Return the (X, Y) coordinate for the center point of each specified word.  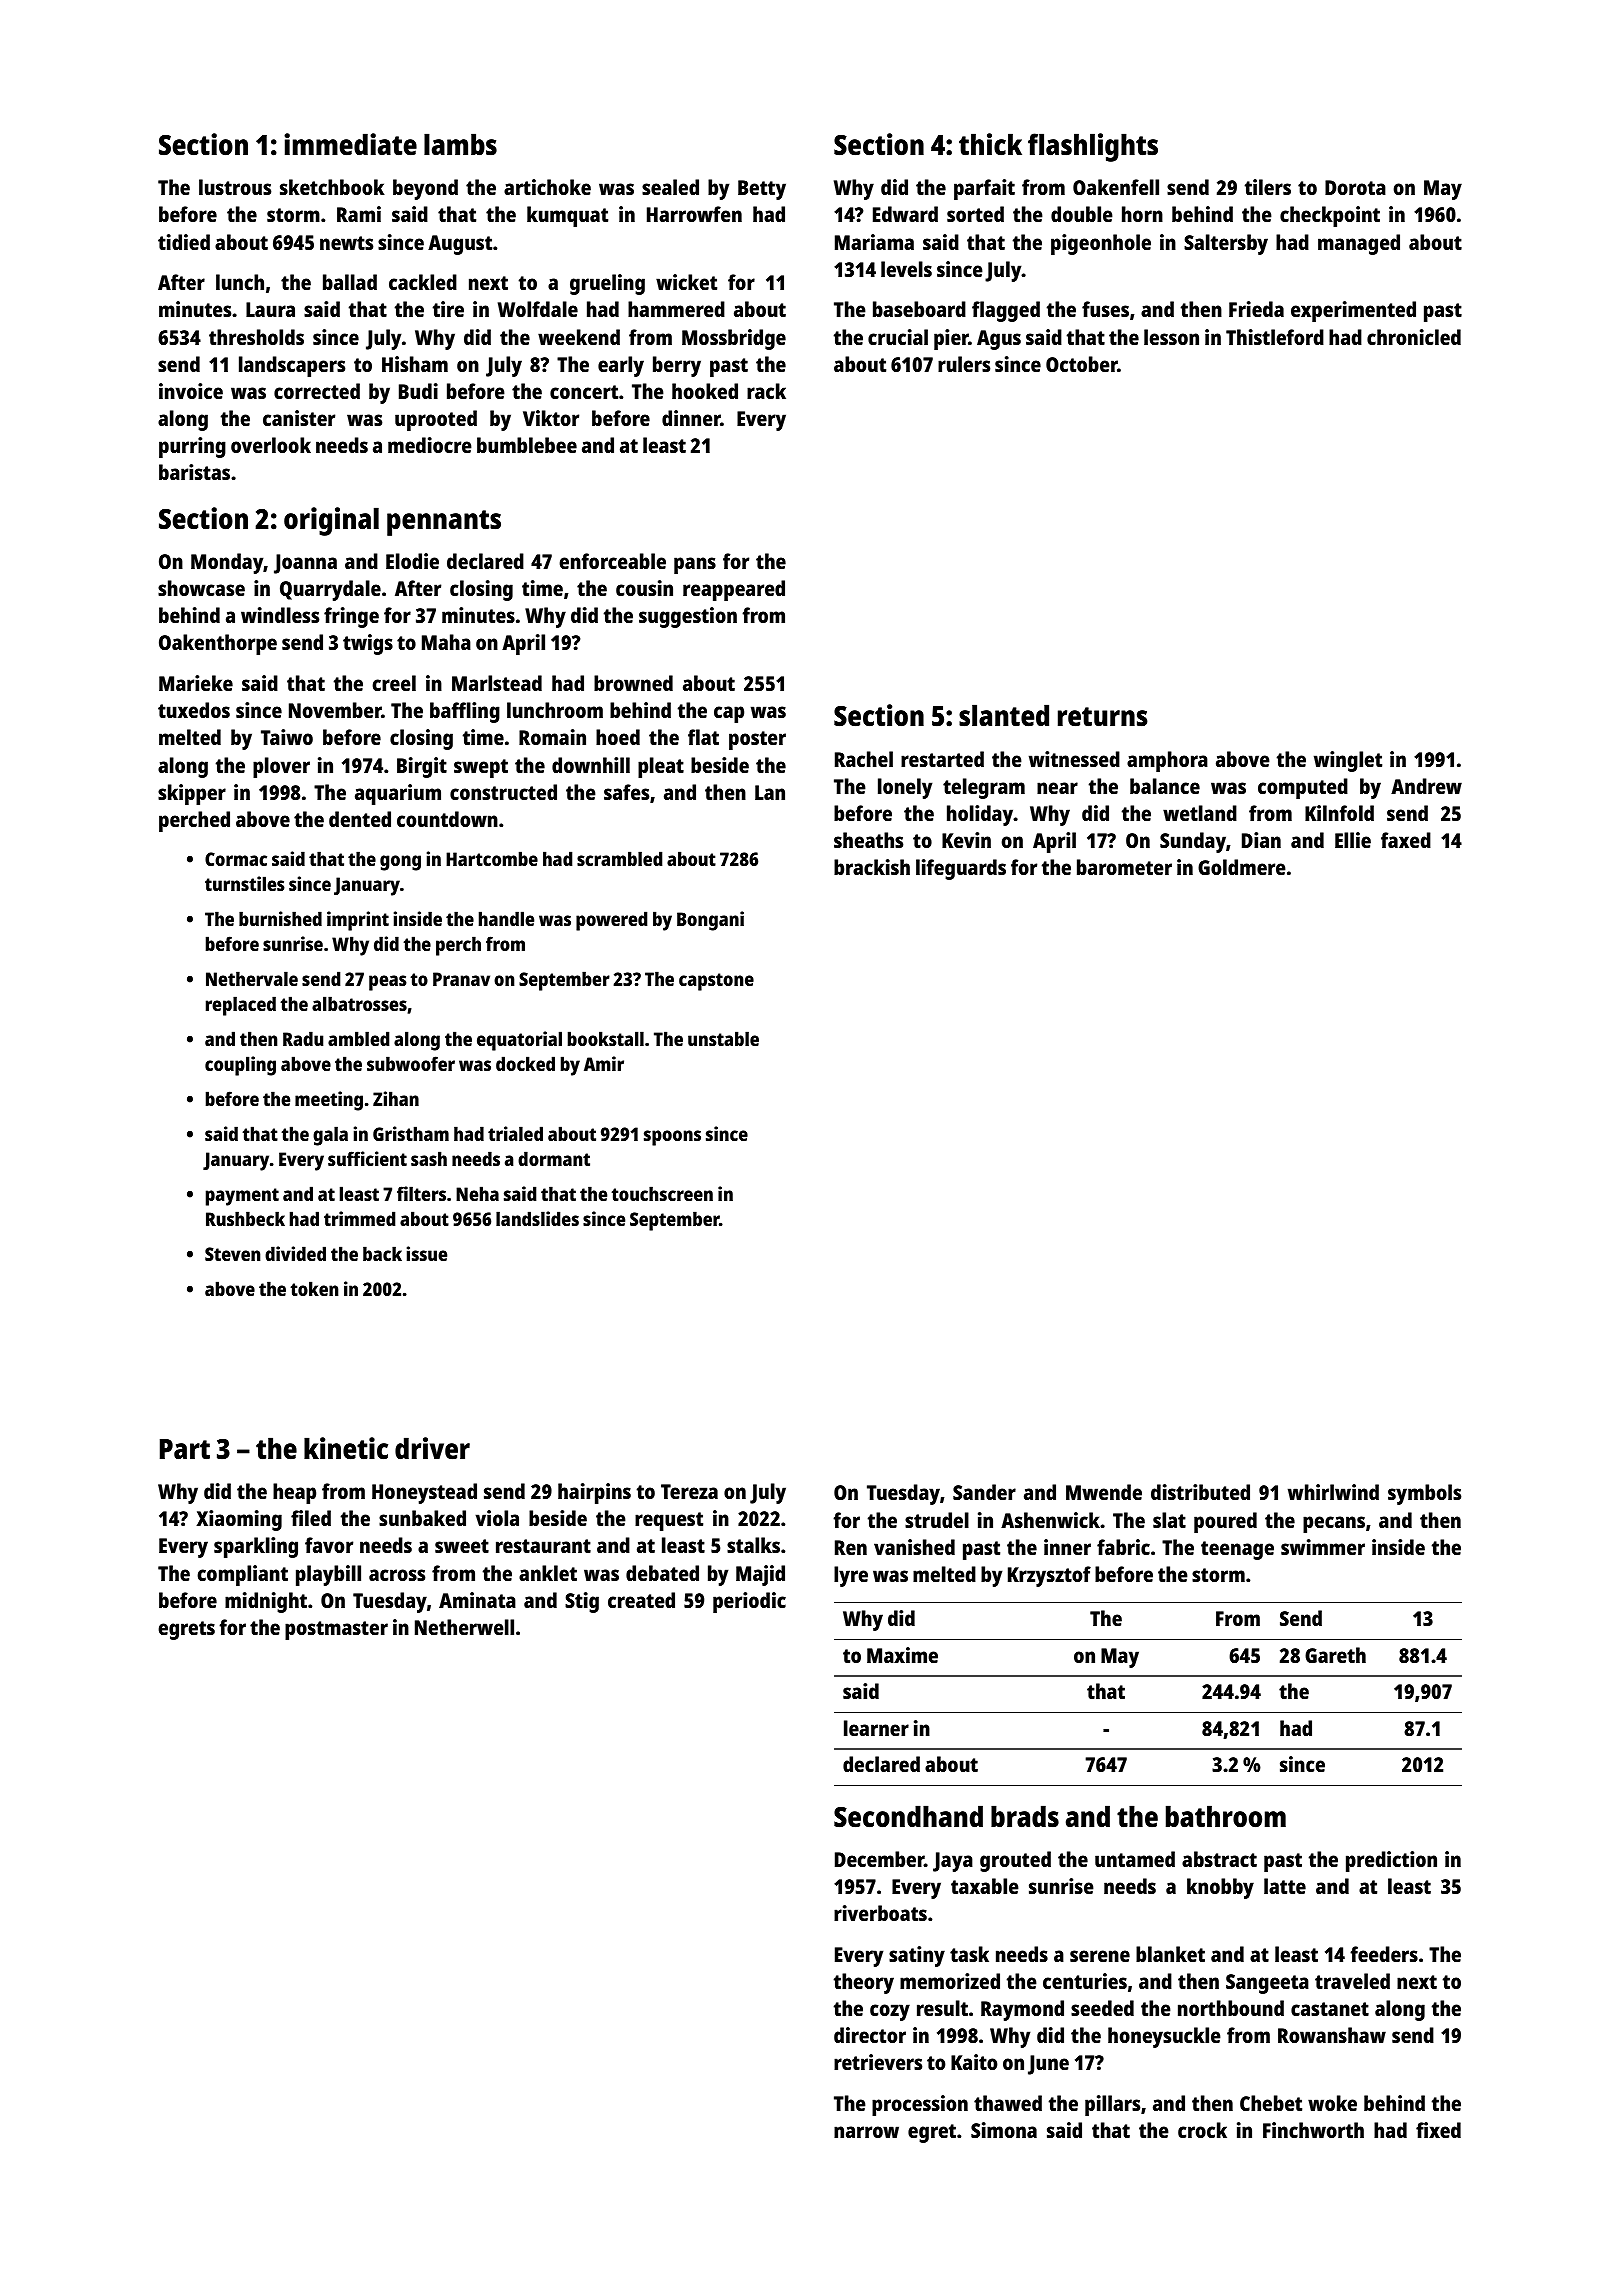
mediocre (430, 445)
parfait (984, 189)
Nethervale (252, 978)
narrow (866, 2132)
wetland (1200, 813)
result (942, 2008)
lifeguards (961, 869)
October (1081, 364)
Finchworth (1313, 2130)
